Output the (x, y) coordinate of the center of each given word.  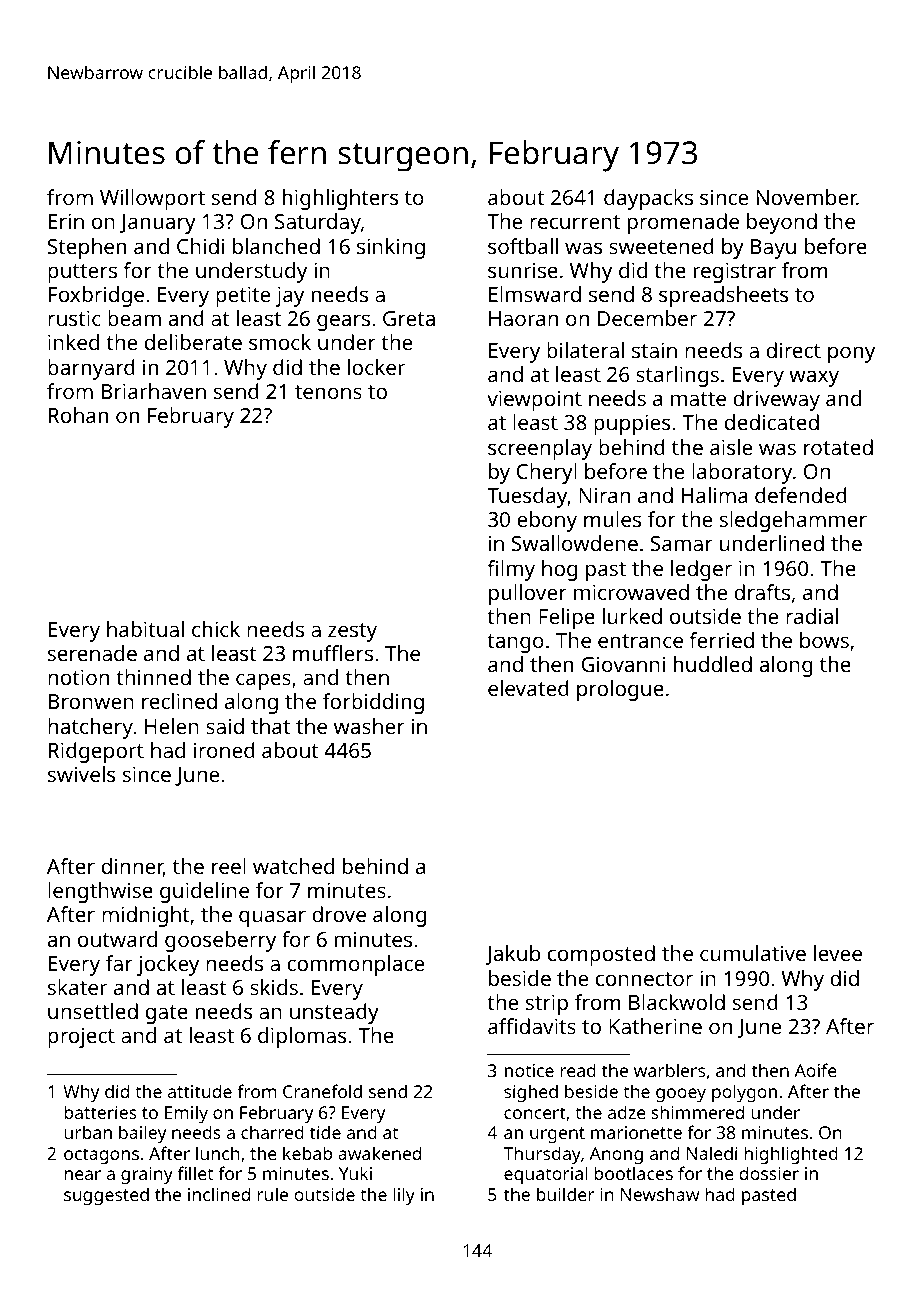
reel (229, 866)
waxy (814, 378)
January (158, 224)
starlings (677, 376)
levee (838, 953)
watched (293, 866)
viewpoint (534, 400)
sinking (391, 248)
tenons (328, 392)
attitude (200, 1091)
